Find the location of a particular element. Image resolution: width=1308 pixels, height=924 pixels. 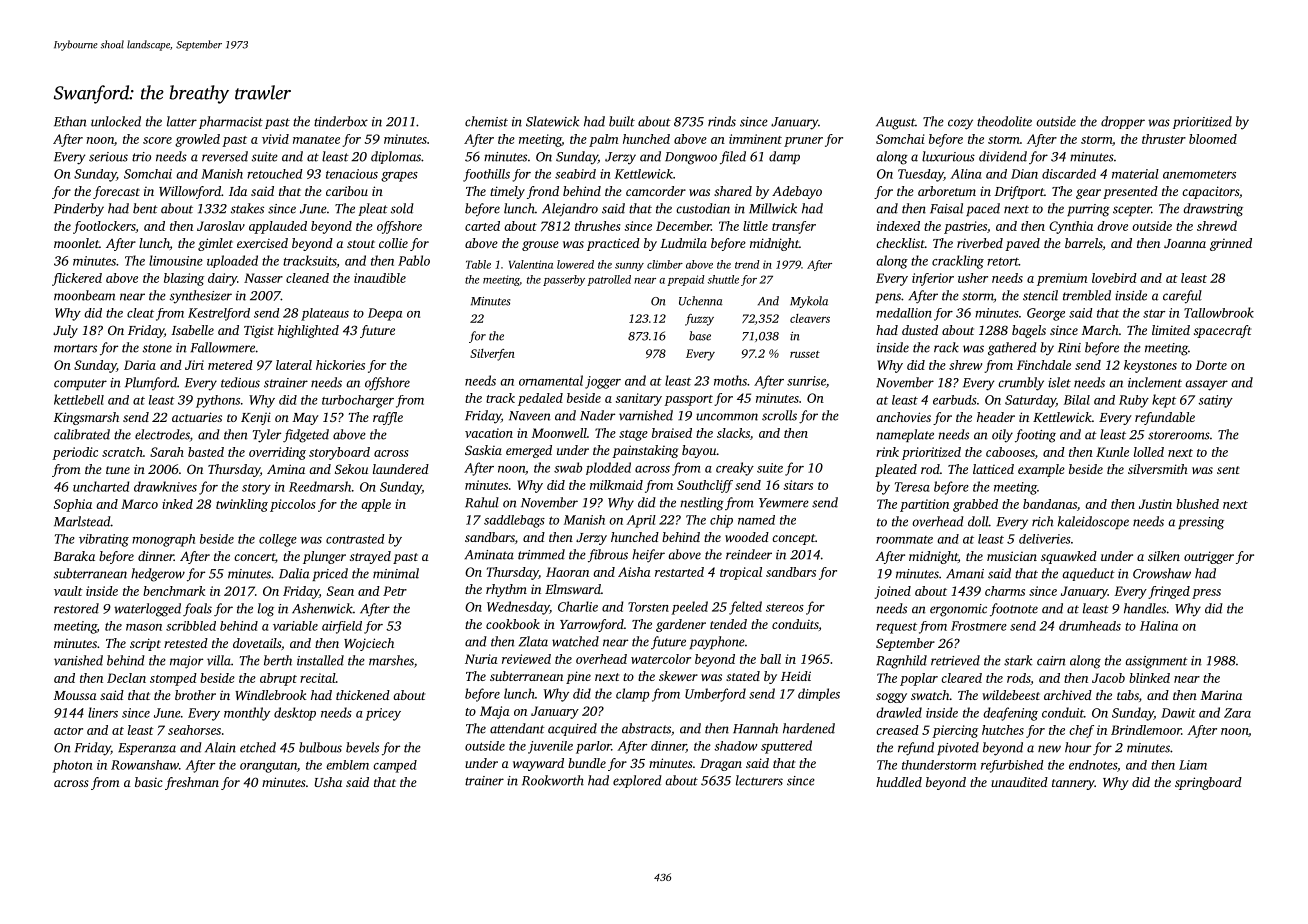

reviewed is located at coordinates (526, 659).
